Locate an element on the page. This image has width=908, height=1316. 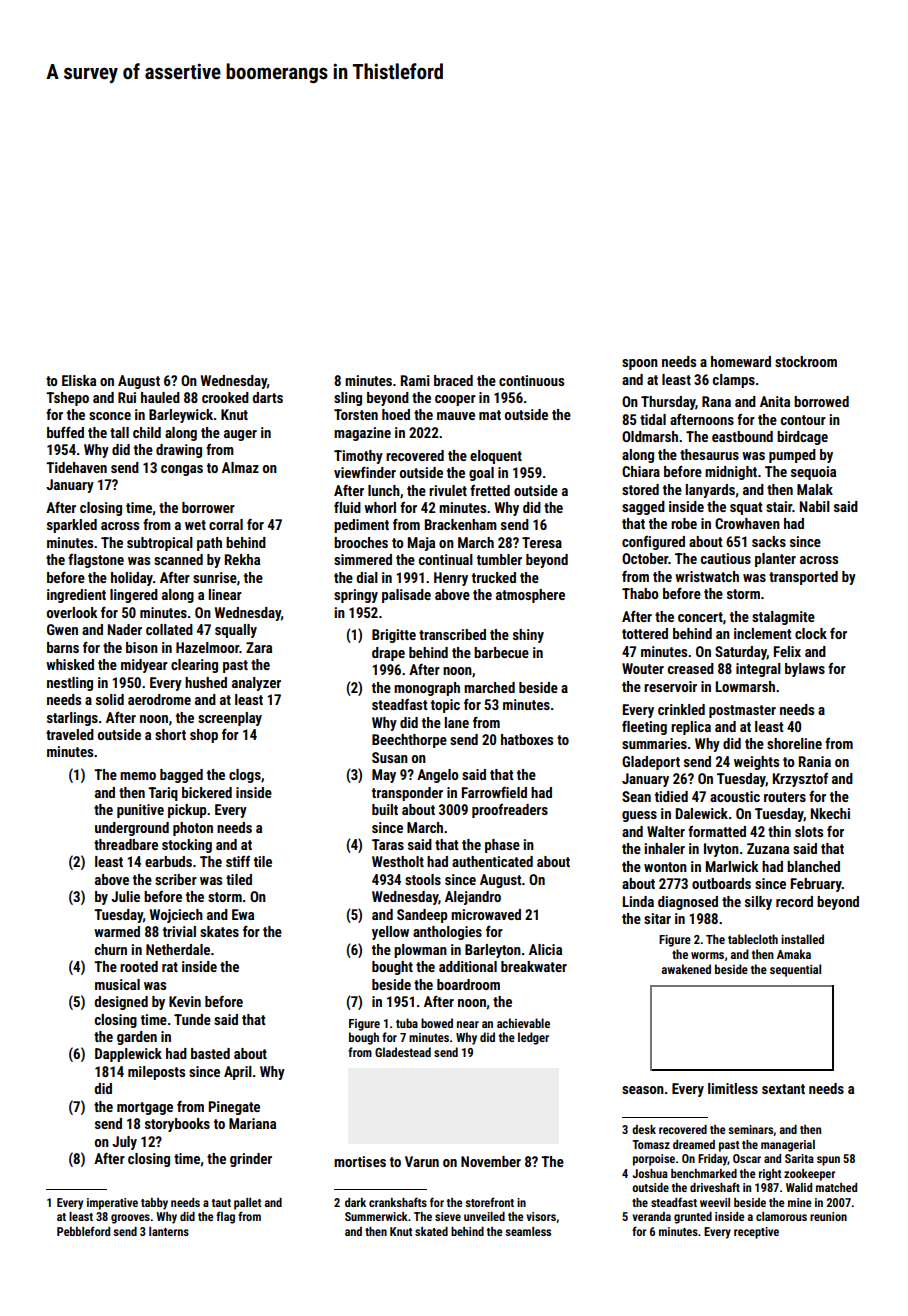
right is located at coordinates (770, 1175).
